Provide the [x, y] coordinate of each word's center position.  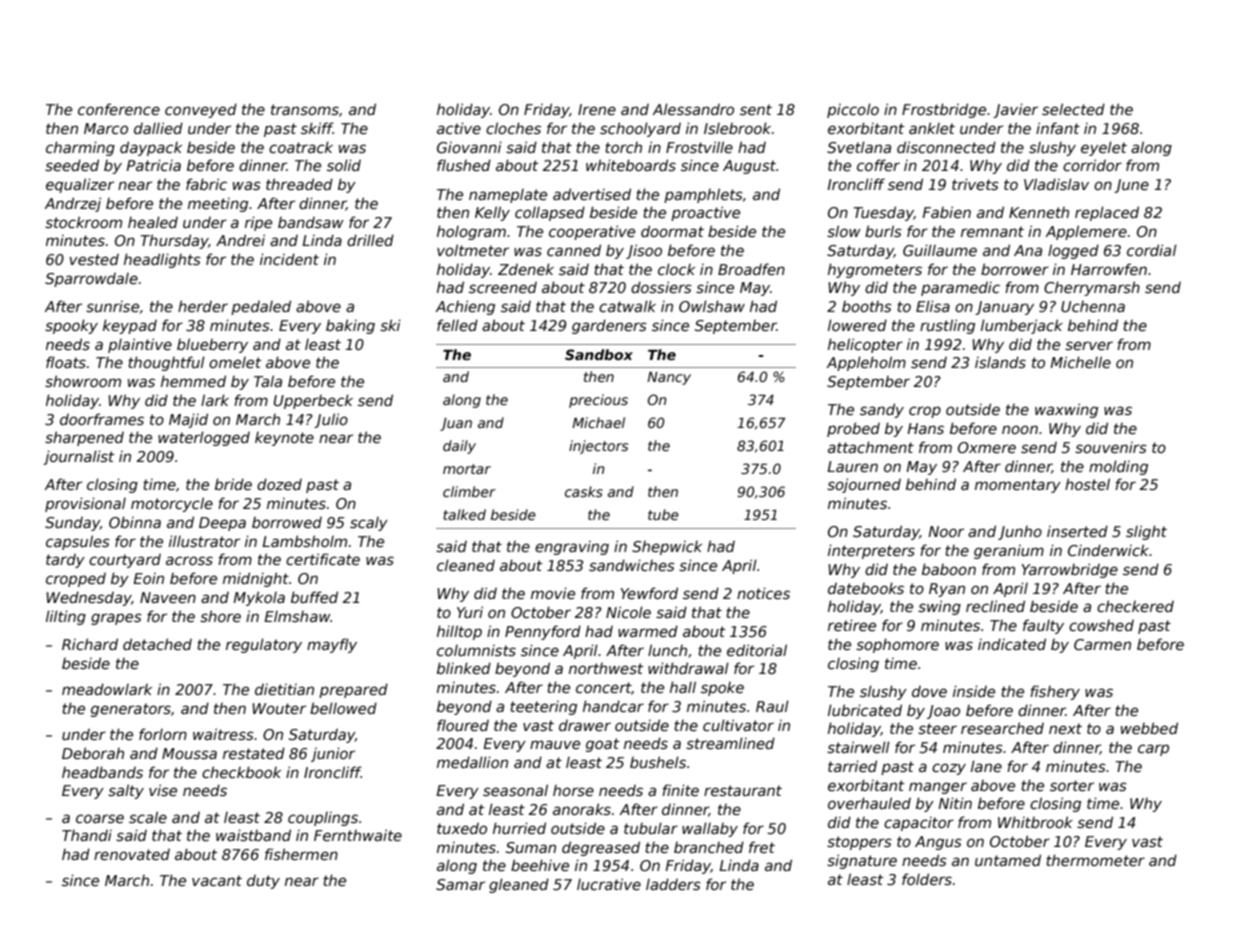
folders [927, 879]
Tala [268, 381]
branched [709, 847]
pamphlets [703, 195]
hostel [1087, 484]
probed [853, 429]
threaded [299, 184]
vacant [217, 880]
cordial [1152, 250]
